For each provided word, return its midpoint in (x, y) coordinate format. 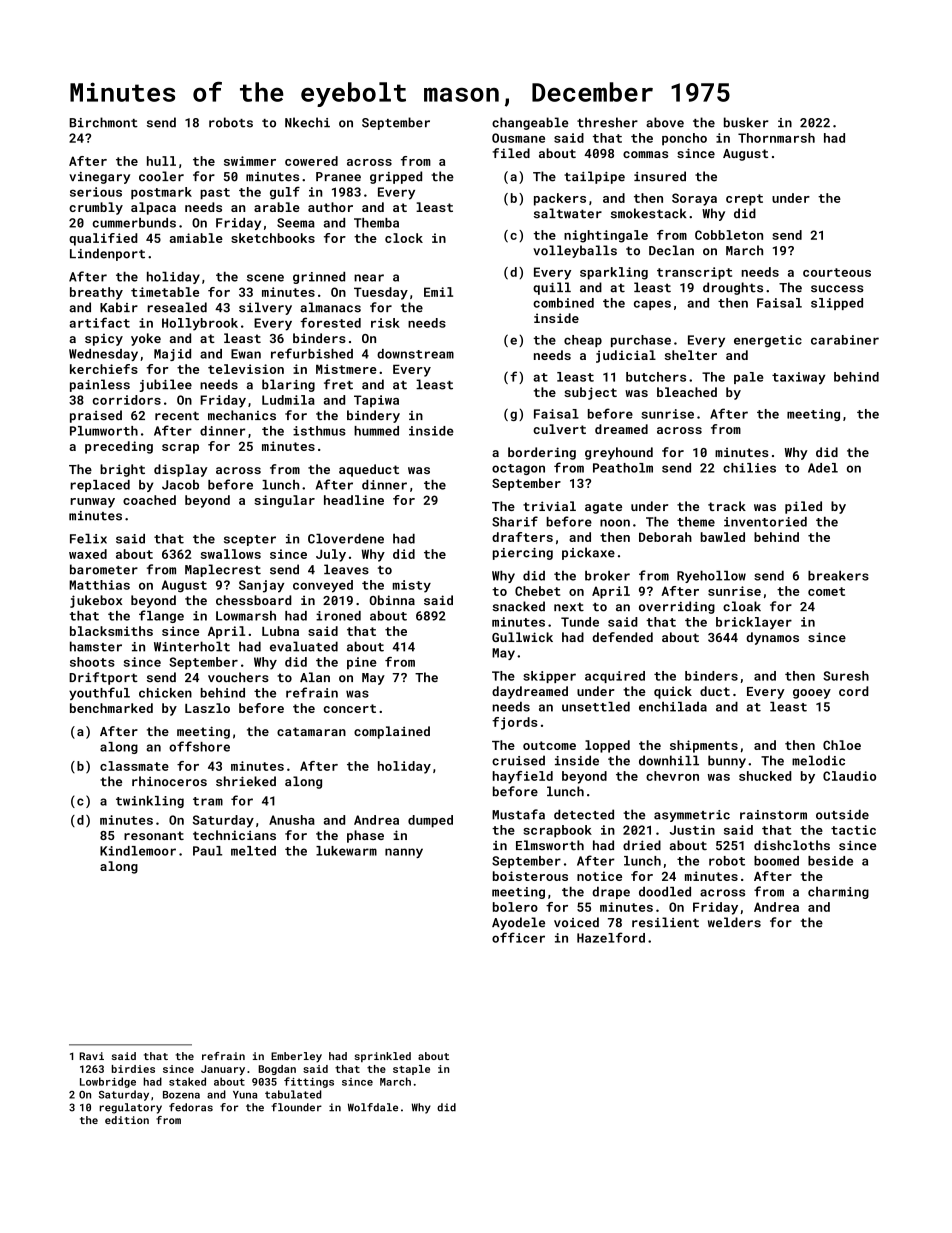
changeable (530, 123)
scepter (250, 540)
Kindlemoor (138, 851)
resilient (665, 922)
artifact (99, 322)
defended (622, 637)
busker (746, 122)
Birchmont (103, 122)
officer (518, 937)
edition (127, 1120)
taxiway (799, 378)
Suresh (846, 676)
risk (385, 323)
